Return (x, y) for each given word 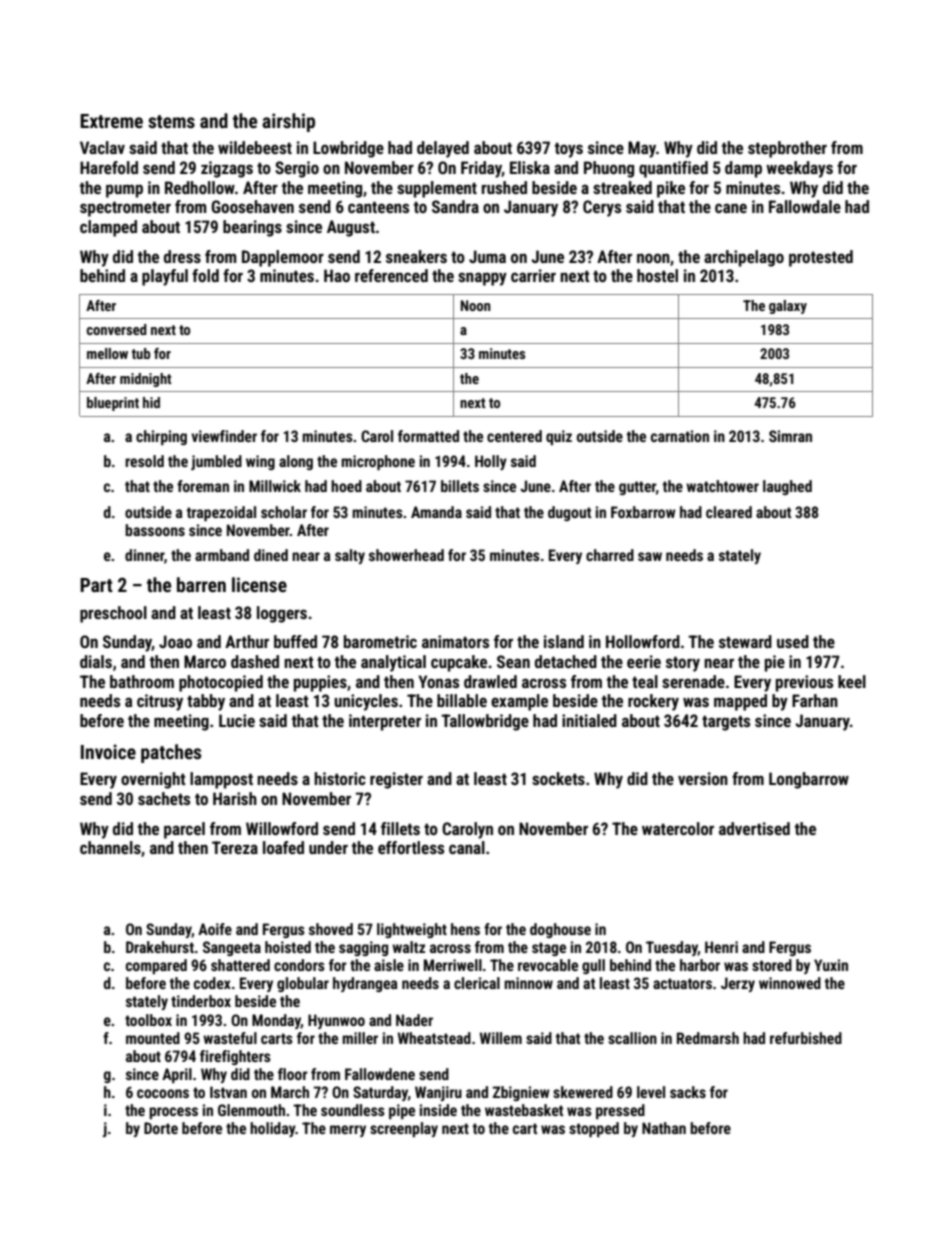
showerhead (406, 555)
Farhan (815, 700)
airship (288, 122)
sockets (558, 778)
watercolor (678, 828)
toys (569, 150)
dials (96, 661)
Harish (235, 798)
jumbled (216, 462)
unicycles (366, 702)
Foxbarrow (643, 512)
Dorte (161, 1128)
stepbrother (787, 149)
